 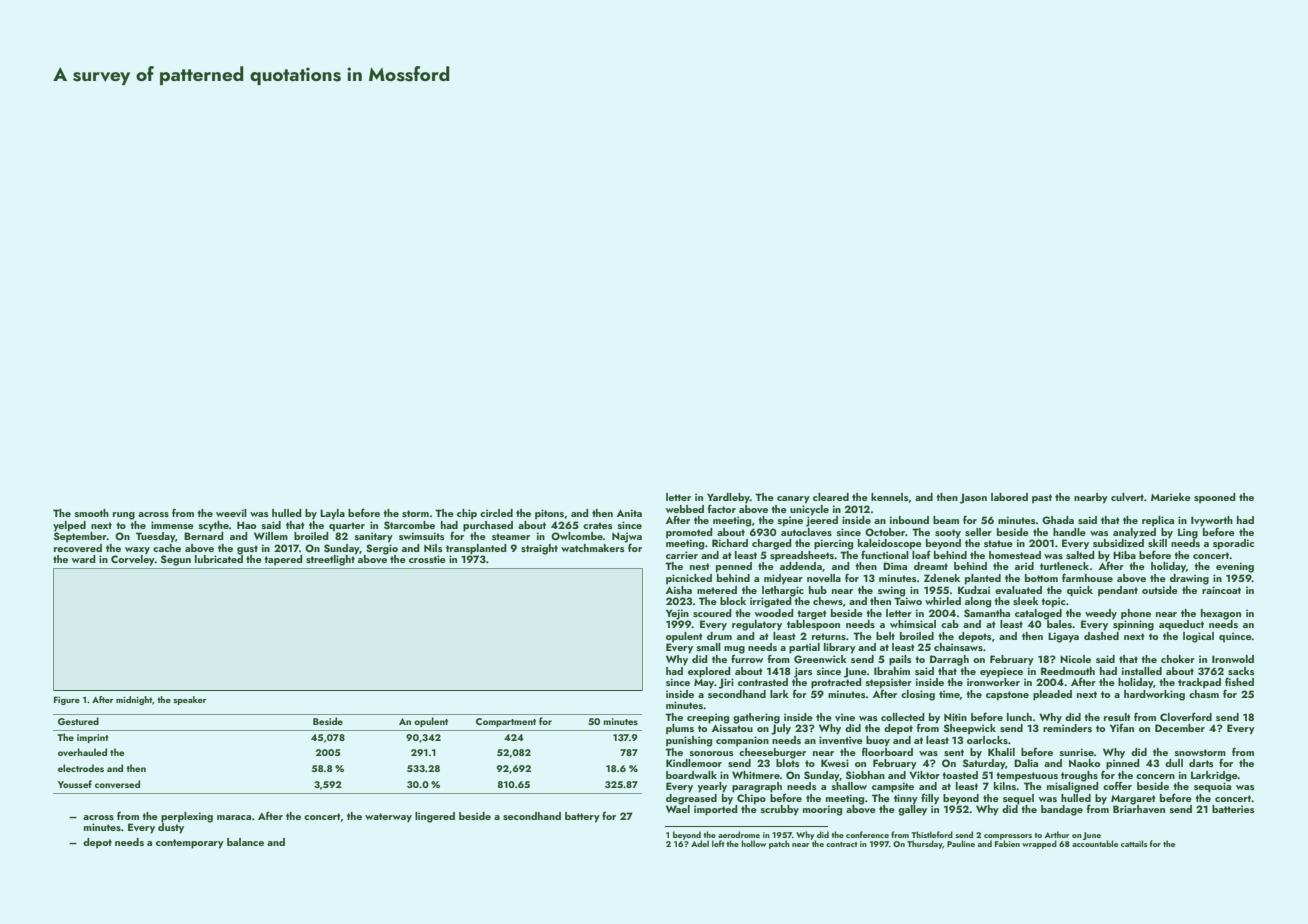 What do you see at coordinates (1068, 671) in the document?
I see `Reedmouth` at bounding box center [1068, 671].
